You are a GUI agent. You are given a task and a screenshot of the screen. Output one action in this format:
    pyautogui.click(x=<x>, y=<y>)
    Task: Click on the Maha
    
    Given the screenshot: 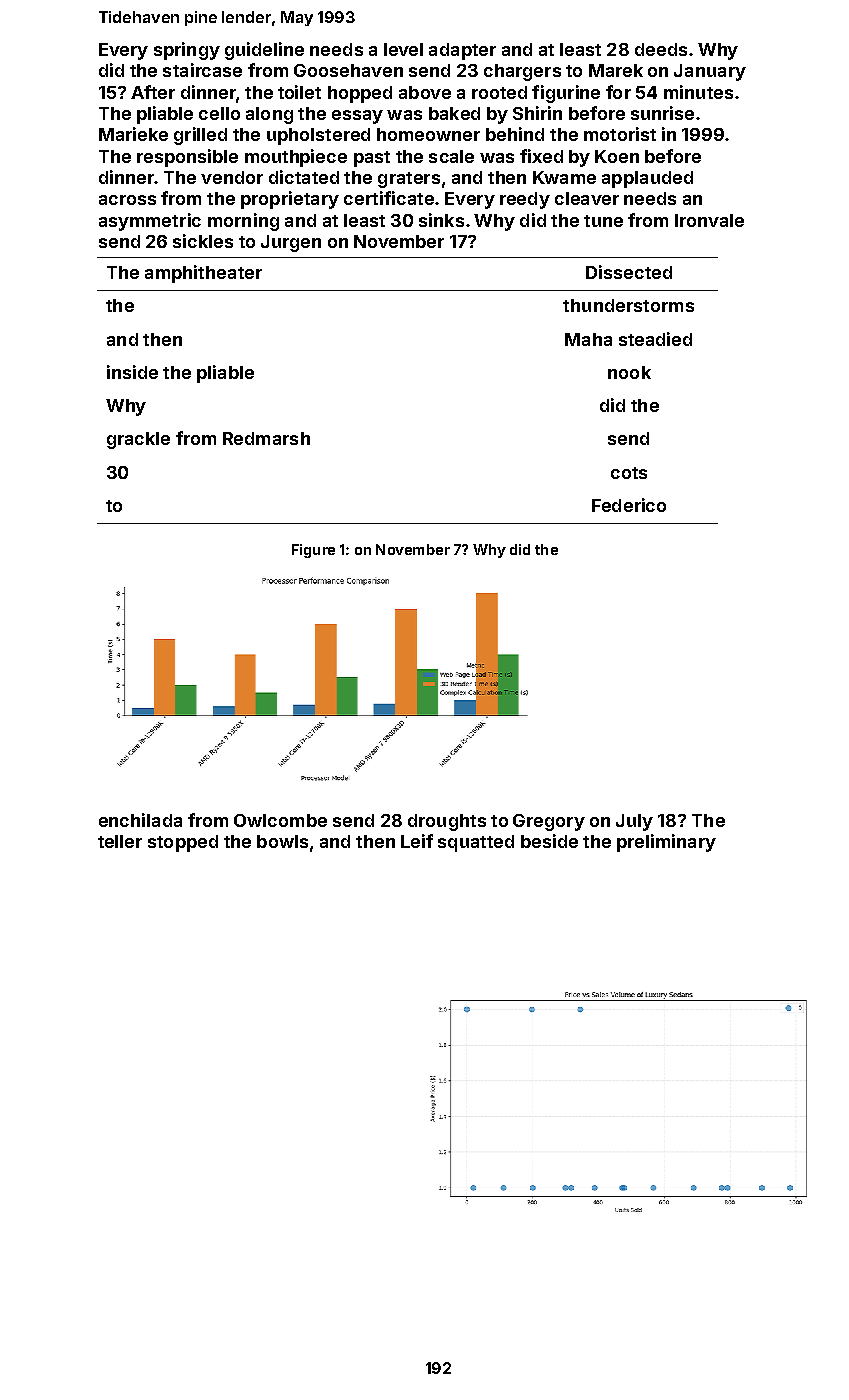 What is the action you would take?
    pyautogui.click(x=588, y=339)
